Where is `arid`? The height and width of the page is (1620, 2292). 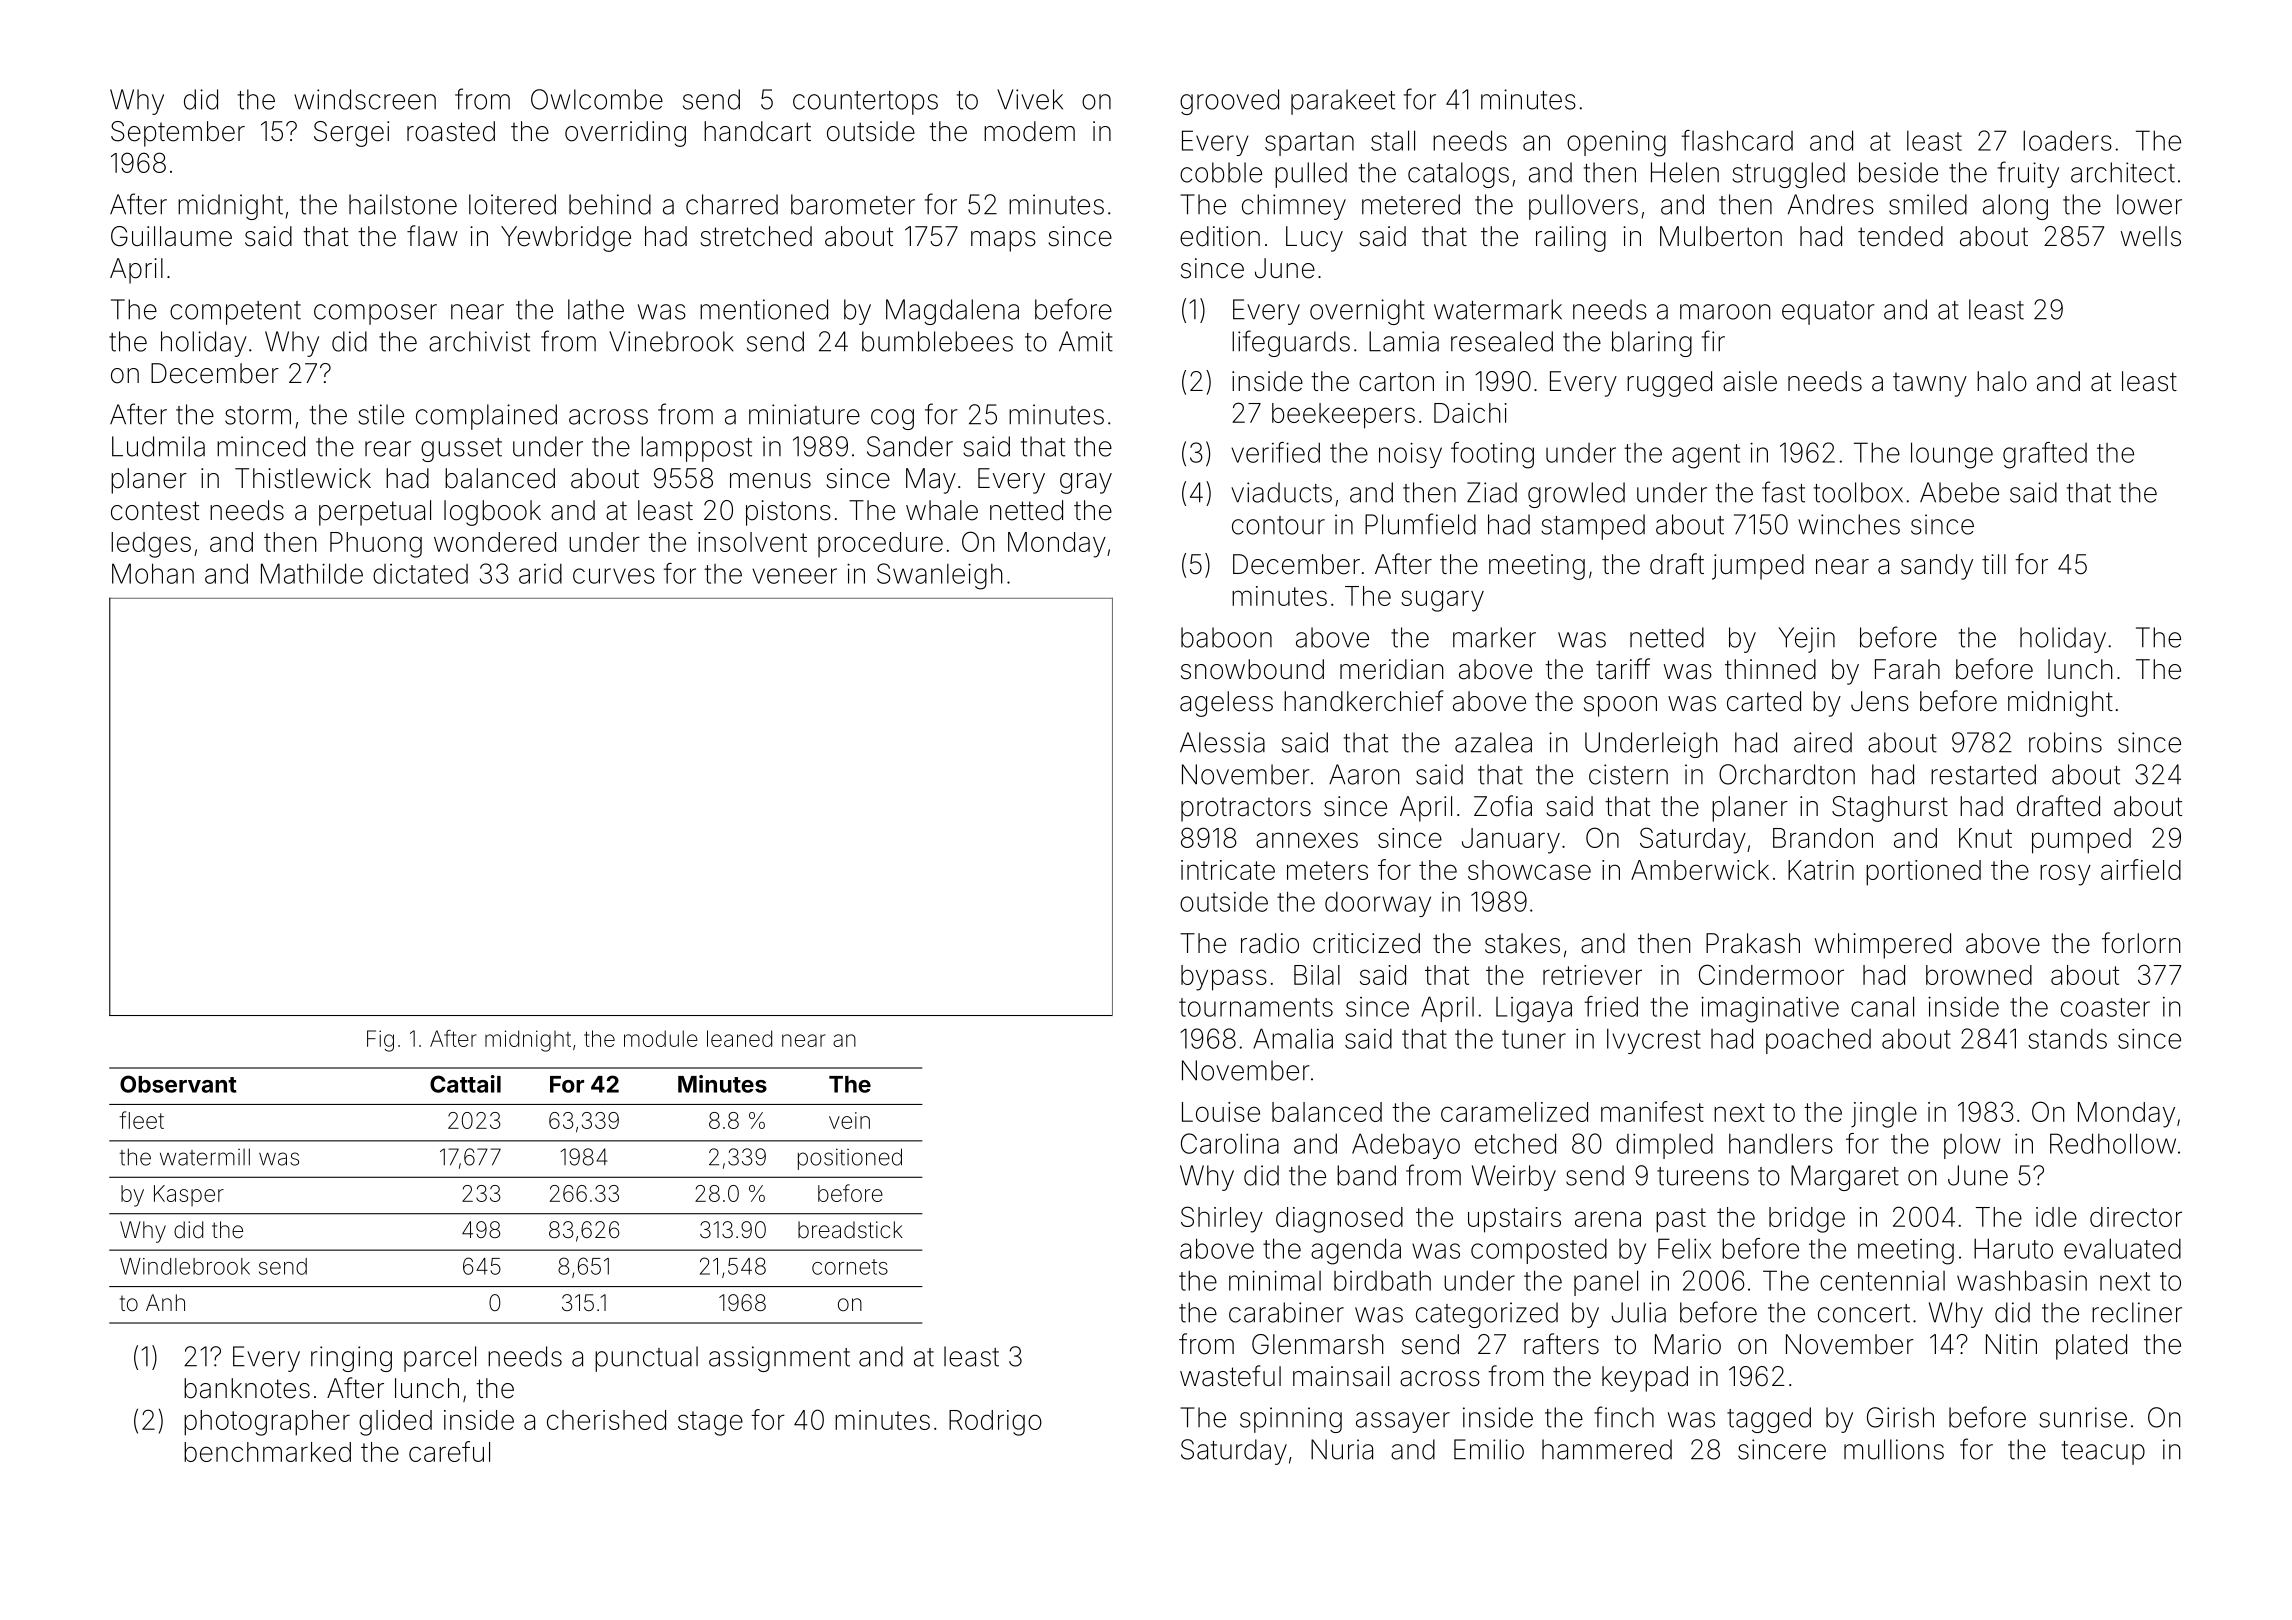
arid is located at coordinates (540, 574).
